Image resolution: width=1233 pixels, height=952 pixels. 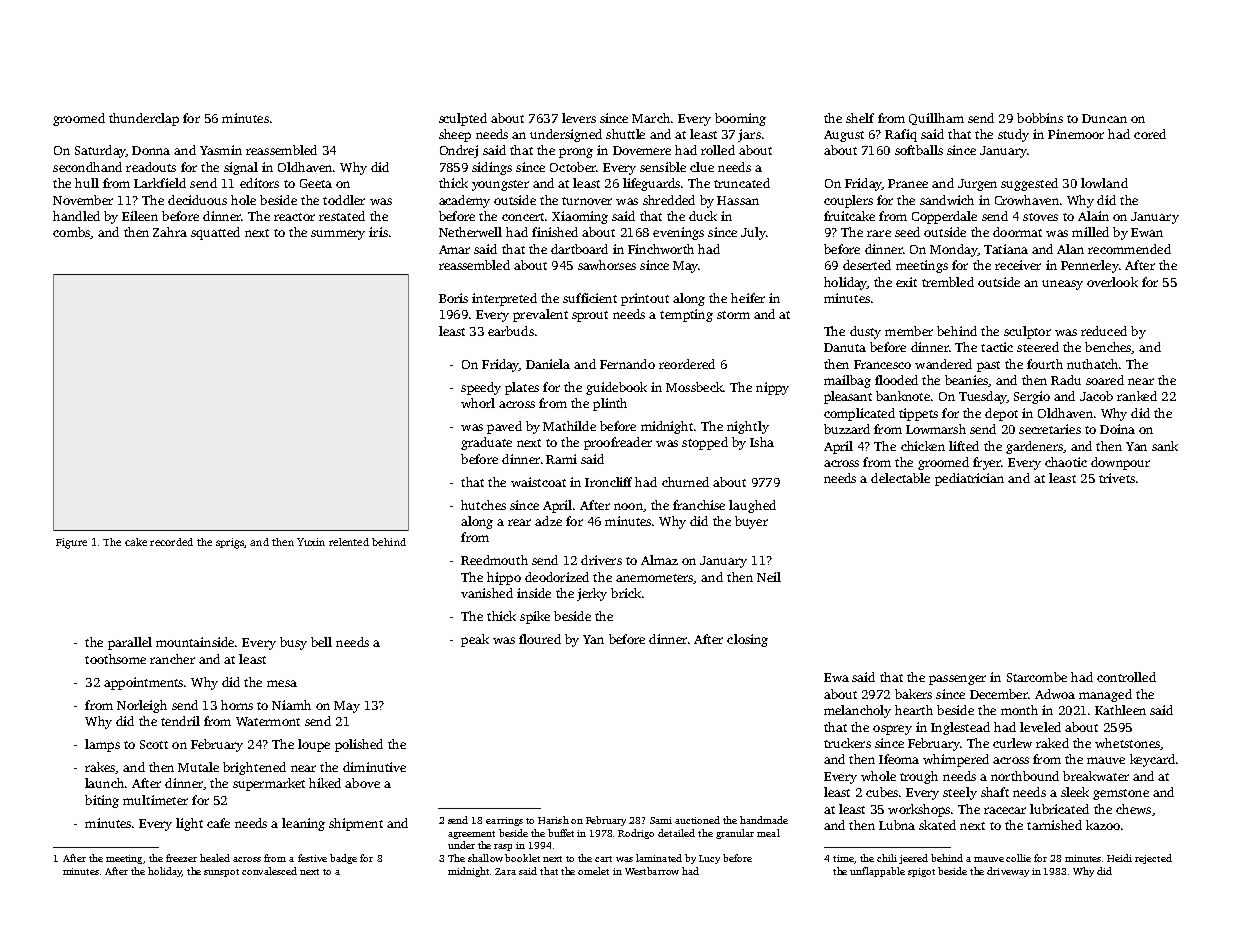 What do you see at coordinates (1104, 118) in the page?
I see `Duncan` at bounding box center [1104, 118].
